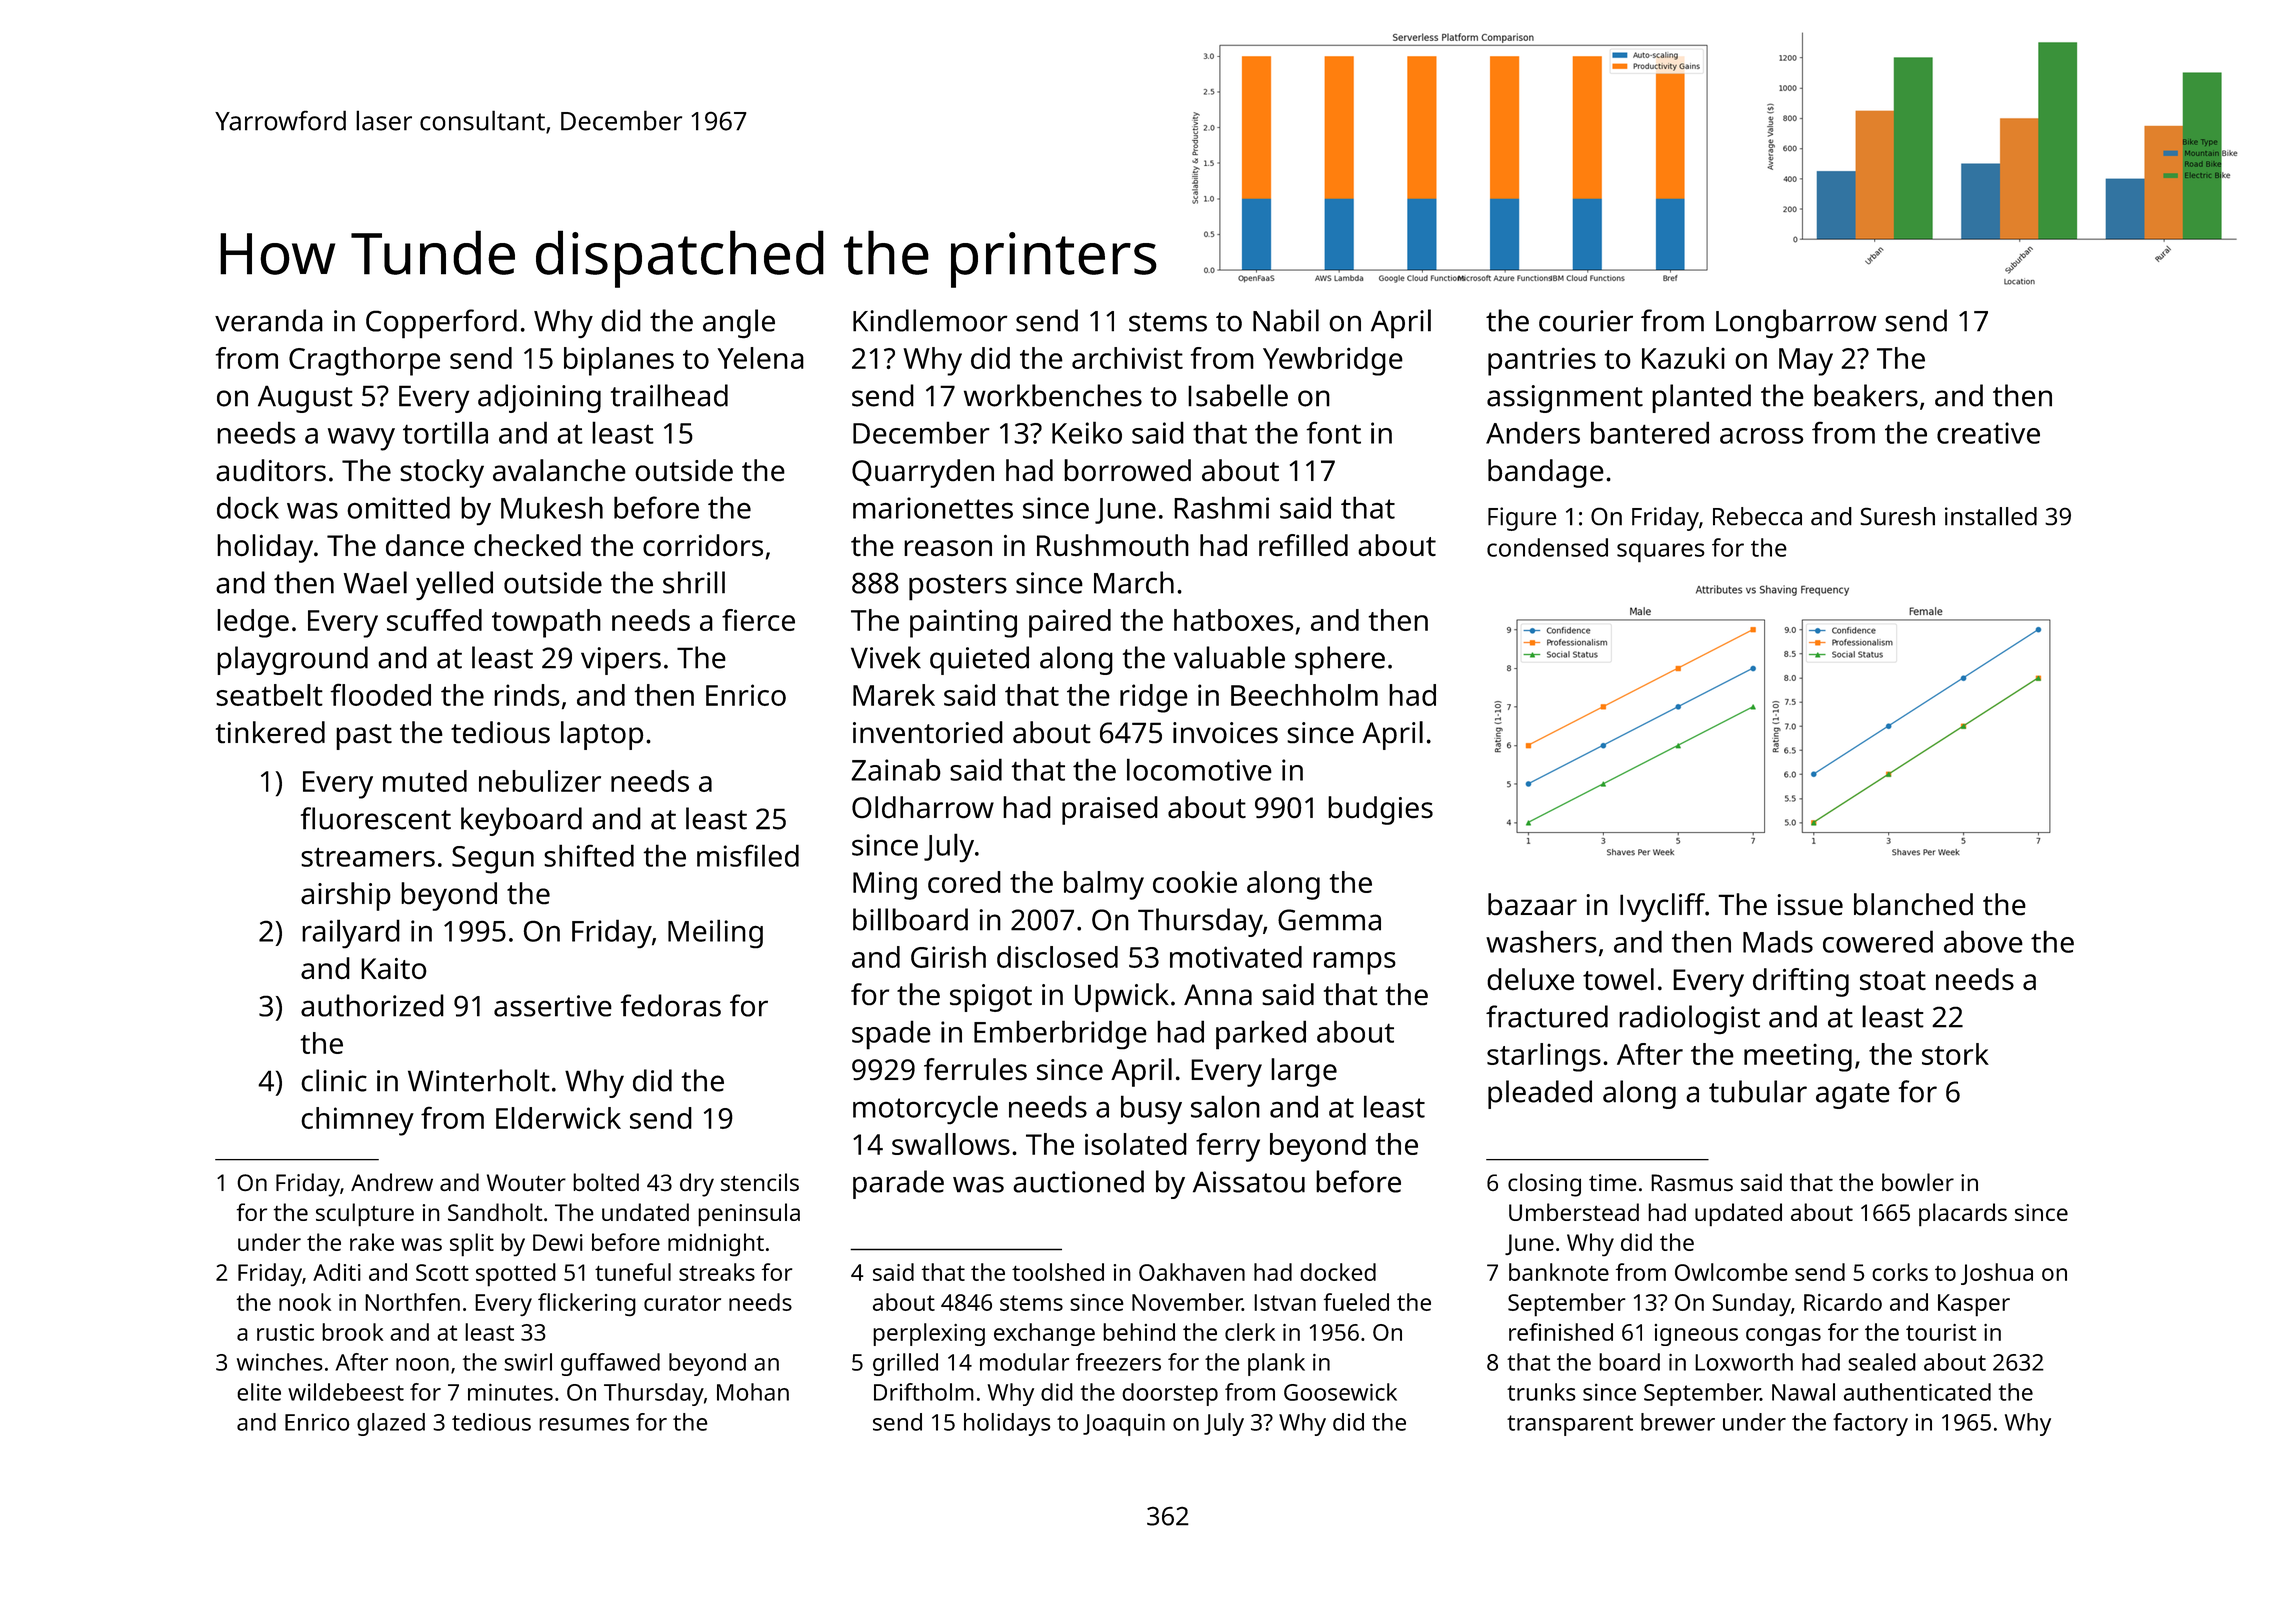 The height and width of the screenshot is (1620, 2292). Describe the element at coordinates (1913, 904) in the screenshot. I see `blanched` at that location.
